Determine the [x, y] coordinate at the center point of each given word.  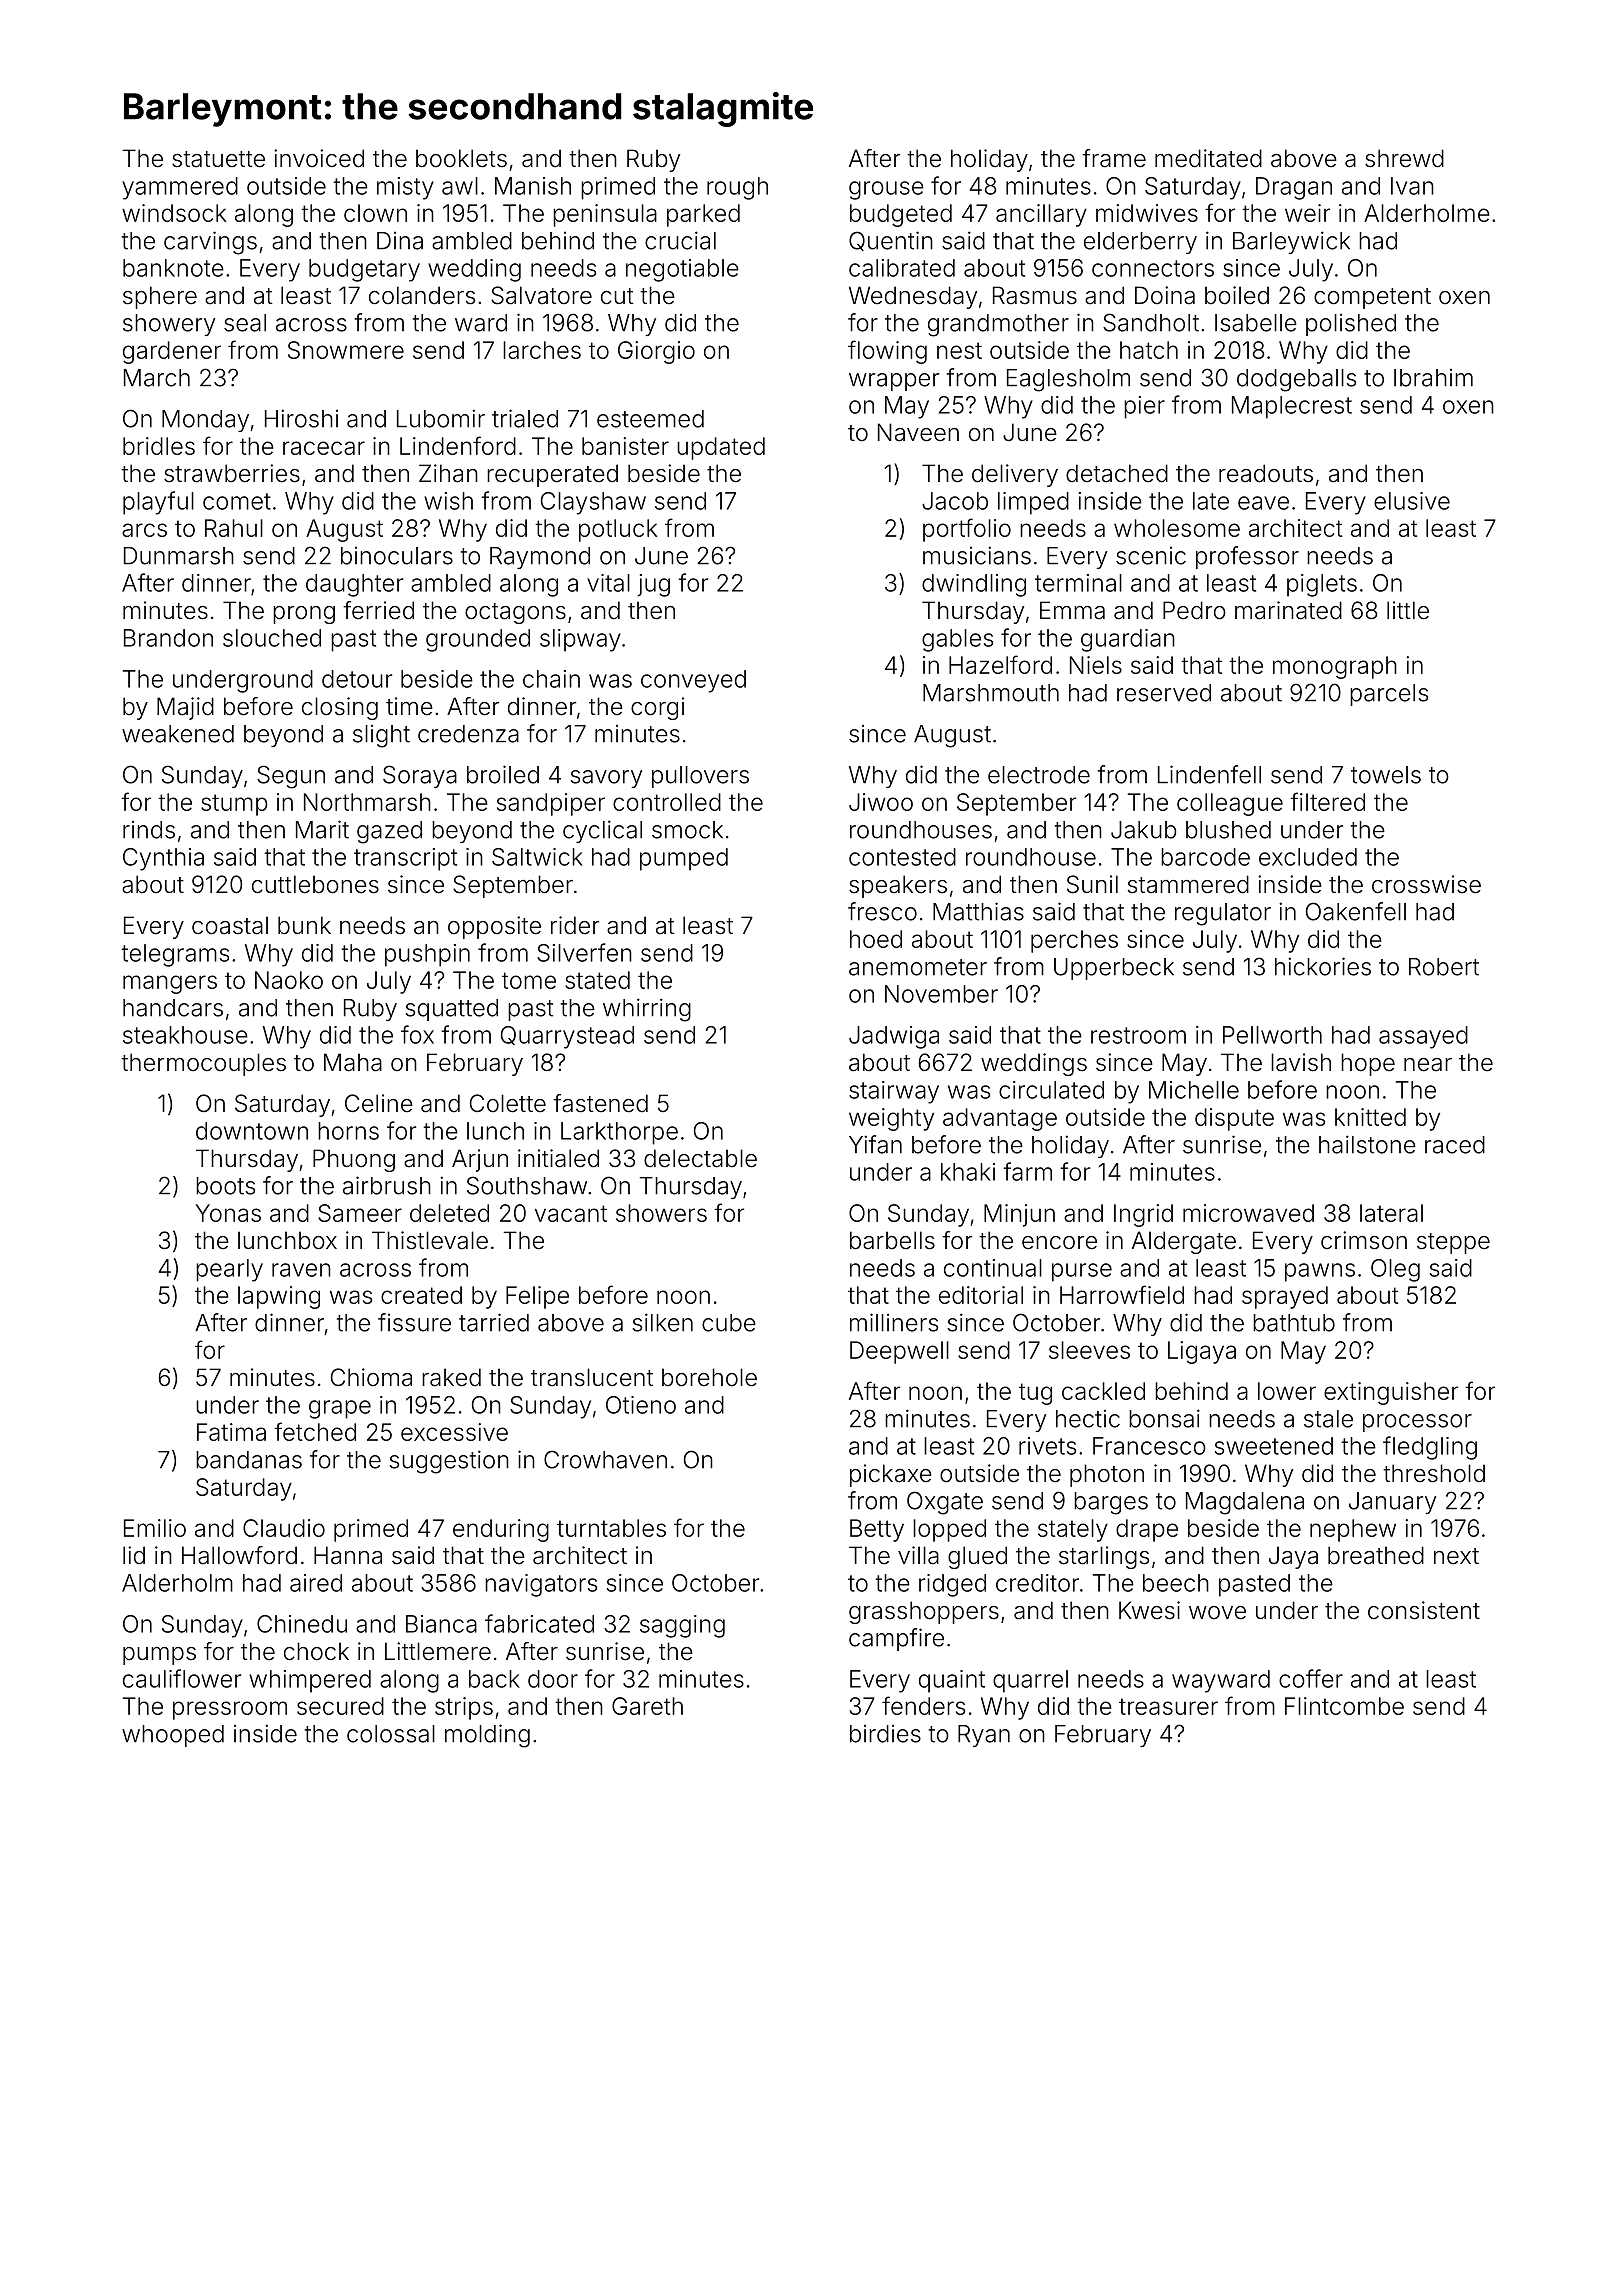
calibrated [902, 268]
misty [405, 188]
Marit [322, 829]
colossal [391, 1734]
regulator [1223, 914]
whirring [647, 1010]
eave [1263, 503]
